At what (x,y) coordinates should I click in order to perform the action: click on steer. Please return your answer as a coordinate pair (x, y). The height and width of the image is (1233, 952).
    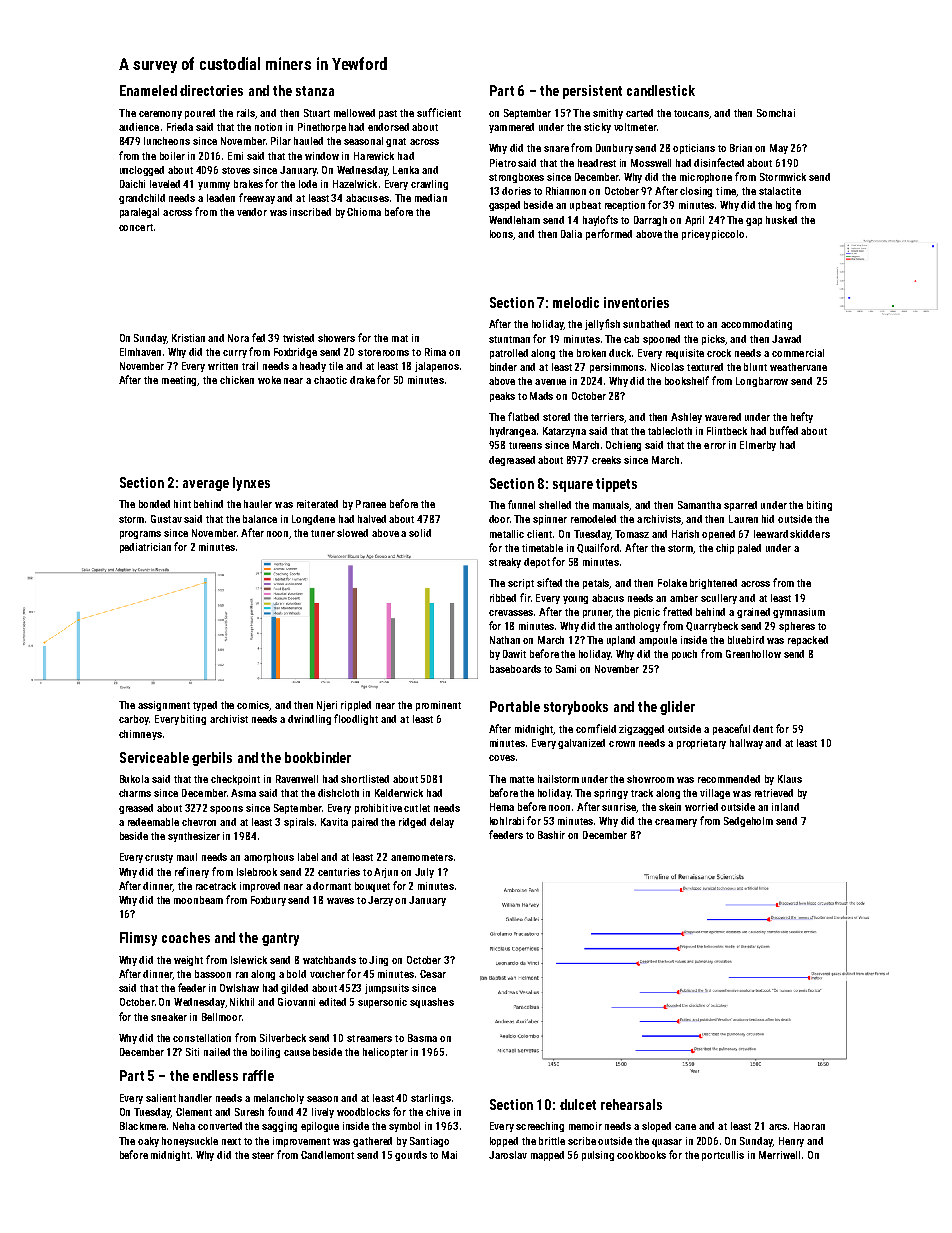
    Looking at the image, I should click on (263, 1155).
